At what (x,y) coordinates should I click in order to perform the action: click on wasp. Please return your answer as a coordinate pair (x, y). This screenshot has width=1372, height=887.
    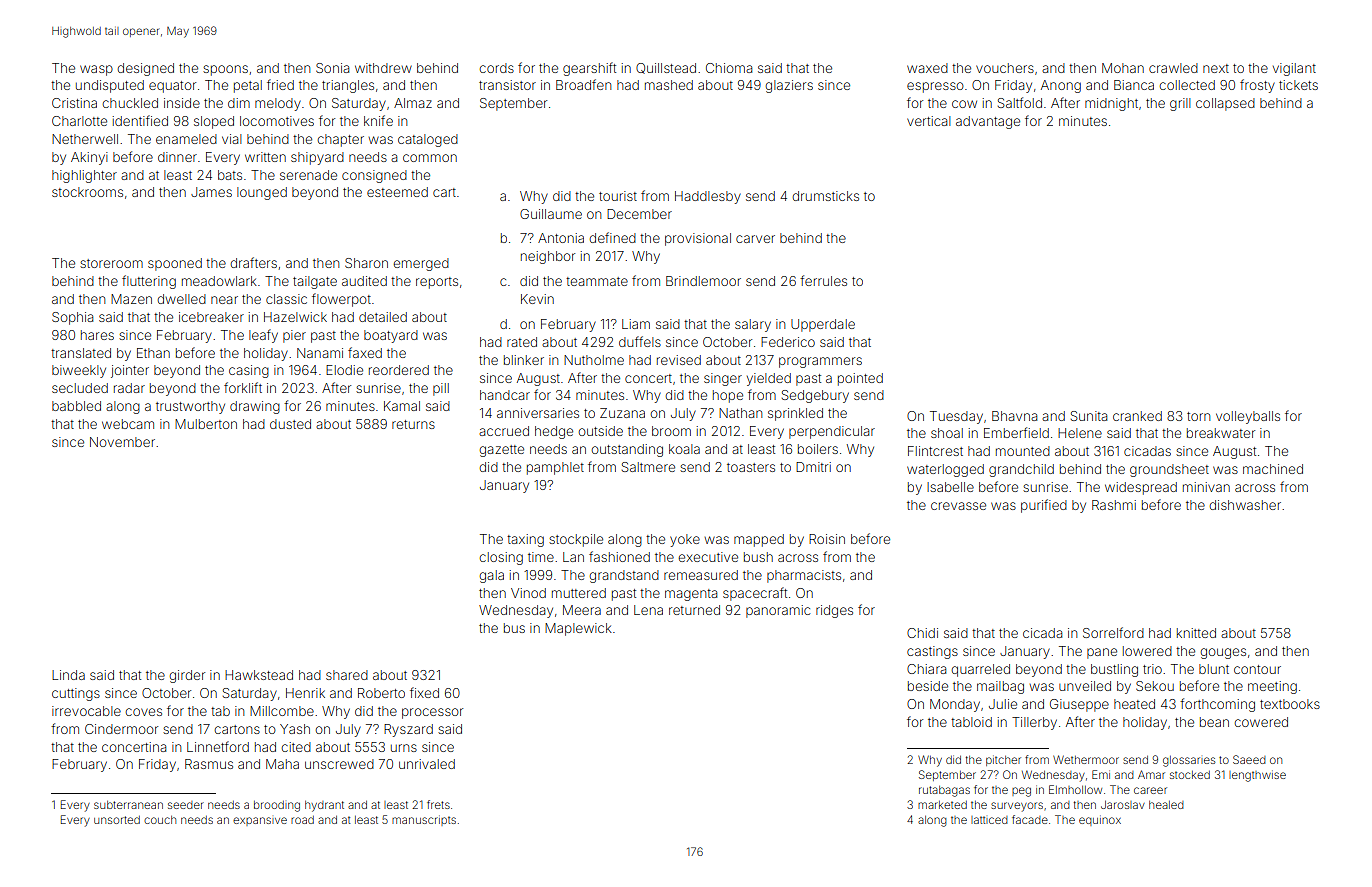
    Looking at the image, I should click on (96, 70).
